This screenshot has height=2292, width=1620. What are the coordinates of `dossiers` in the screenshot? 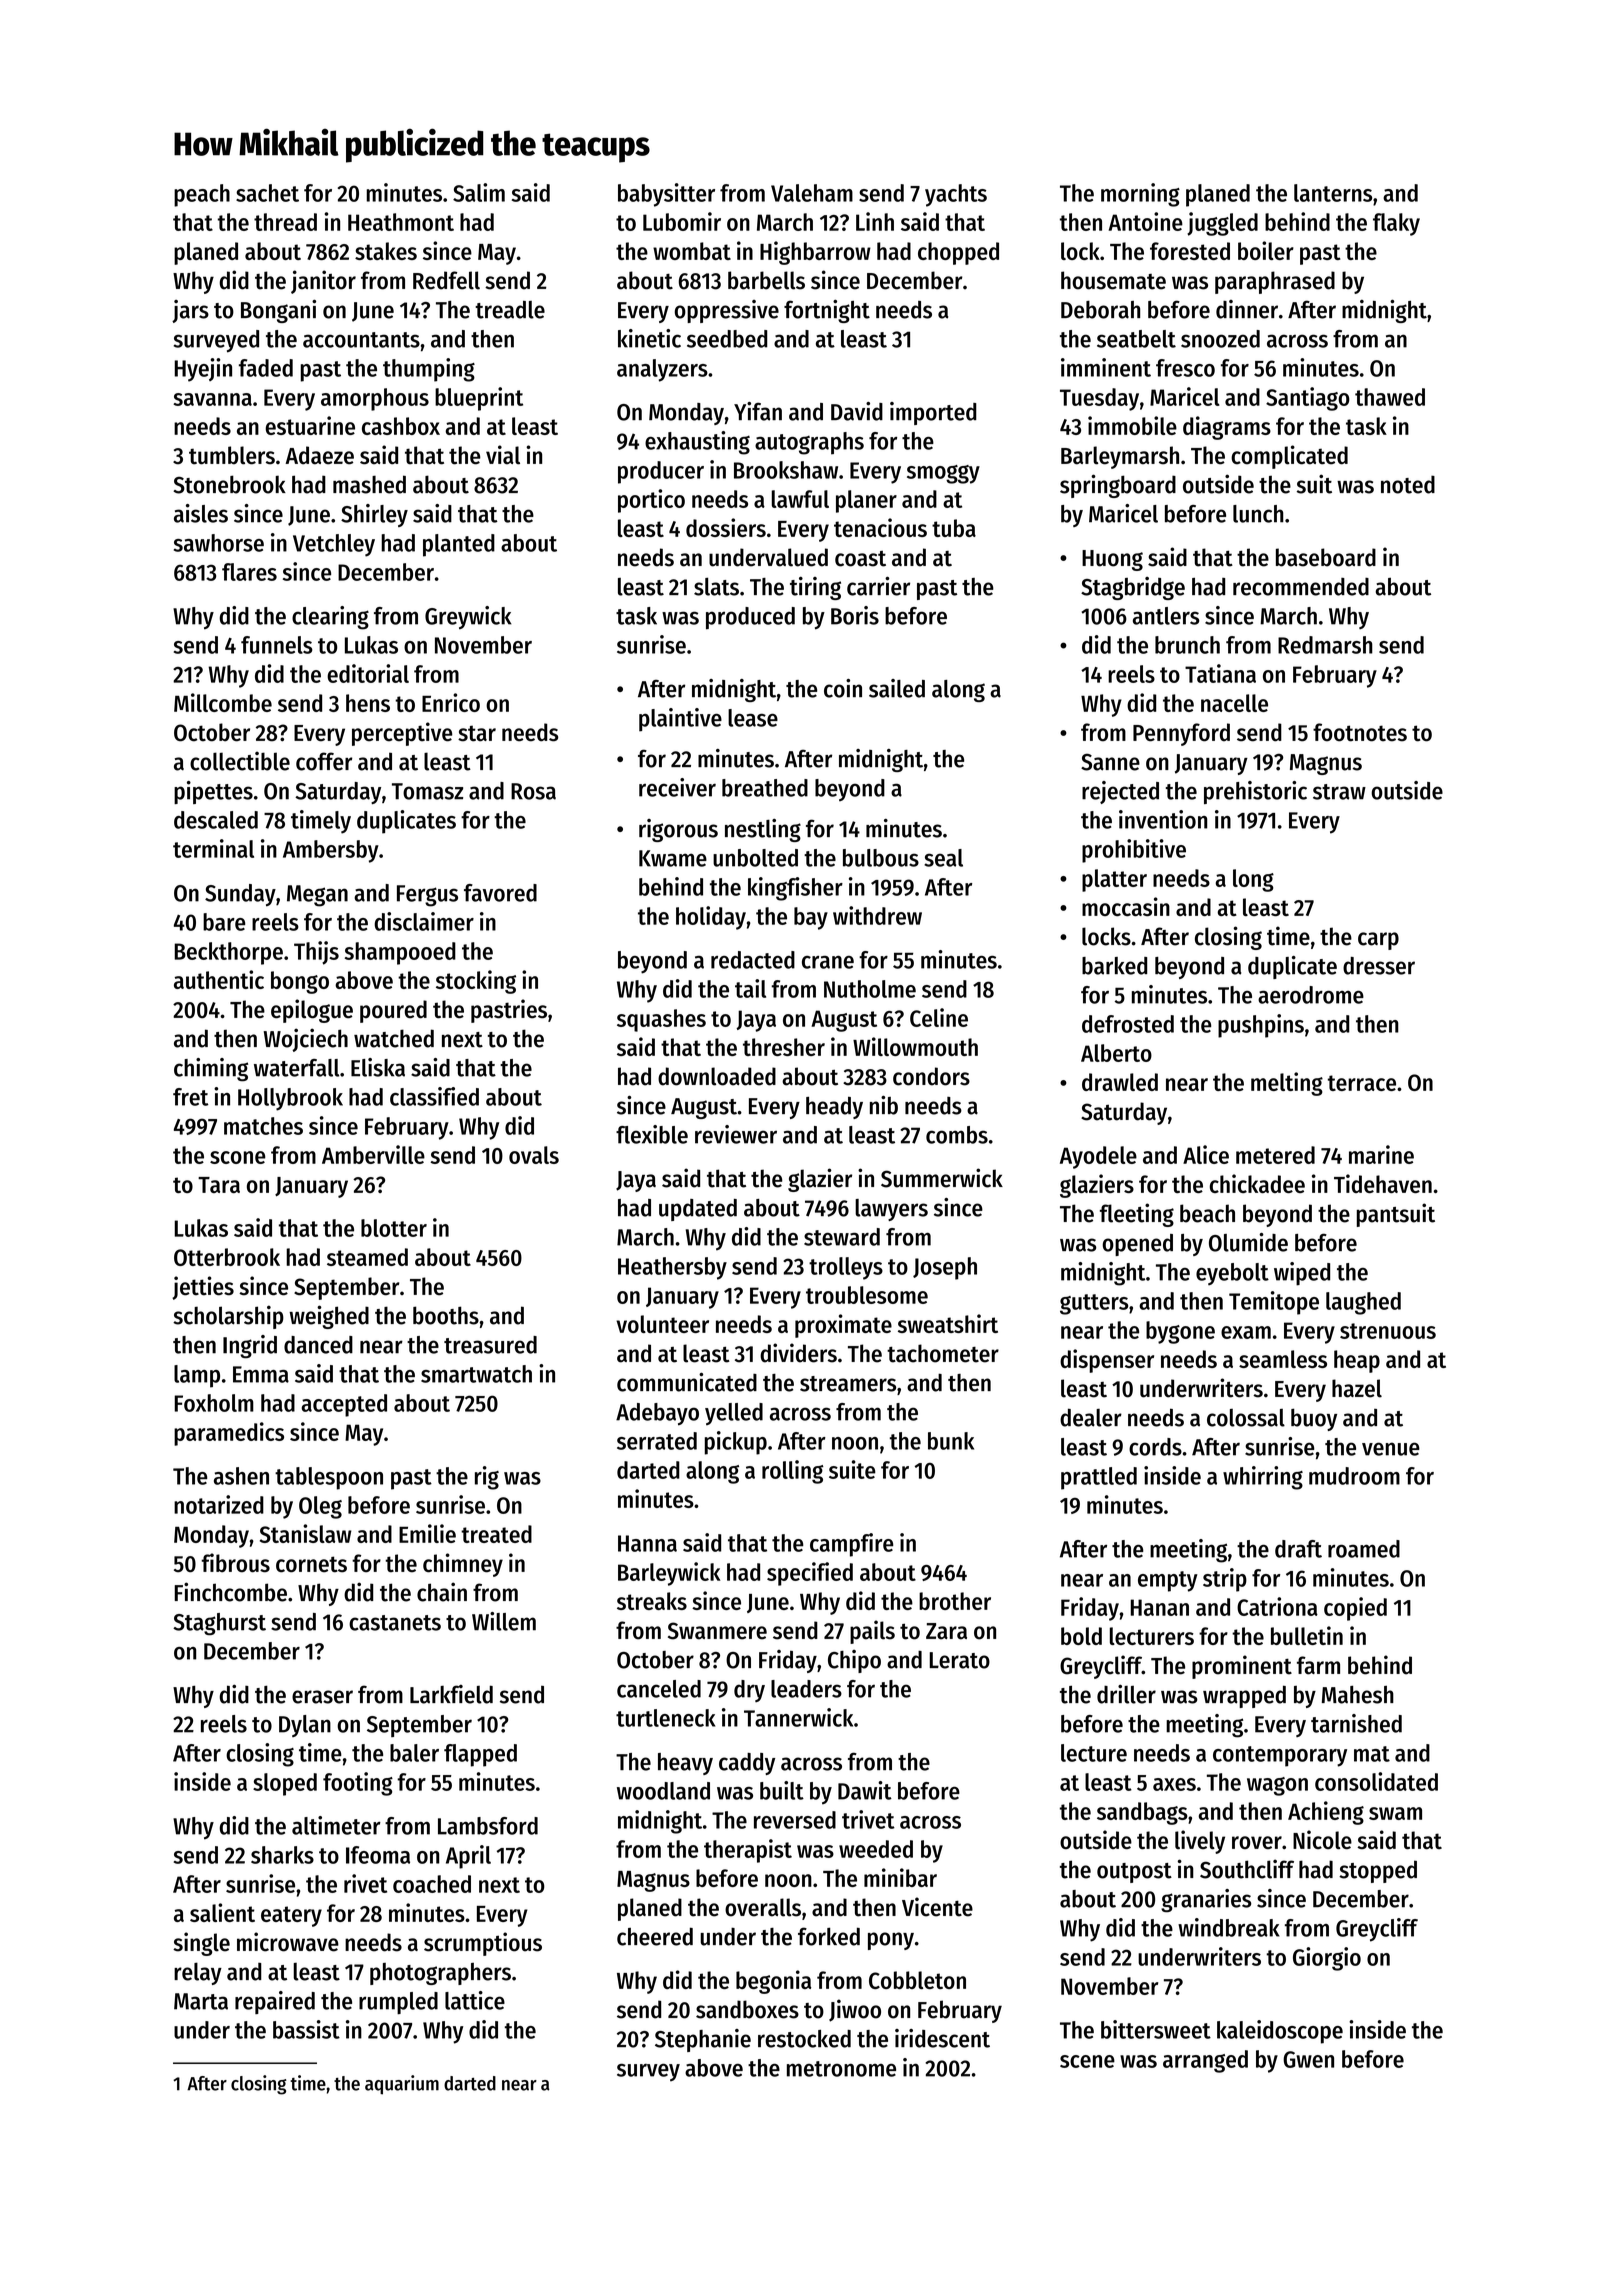 It's located at (726, 527).
